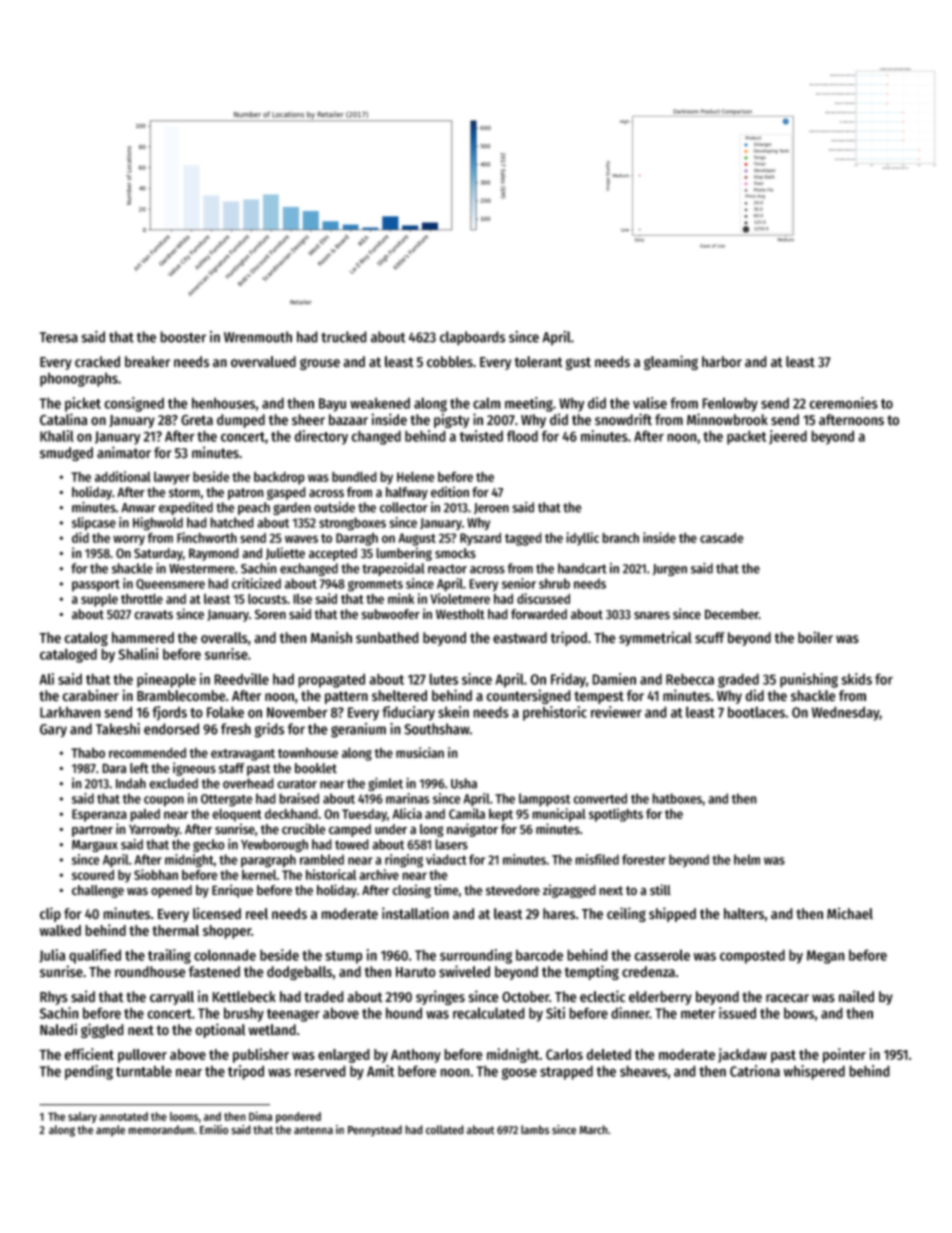 The image size is (952, 1233). I want to click on scuff, so click(710, 638).
